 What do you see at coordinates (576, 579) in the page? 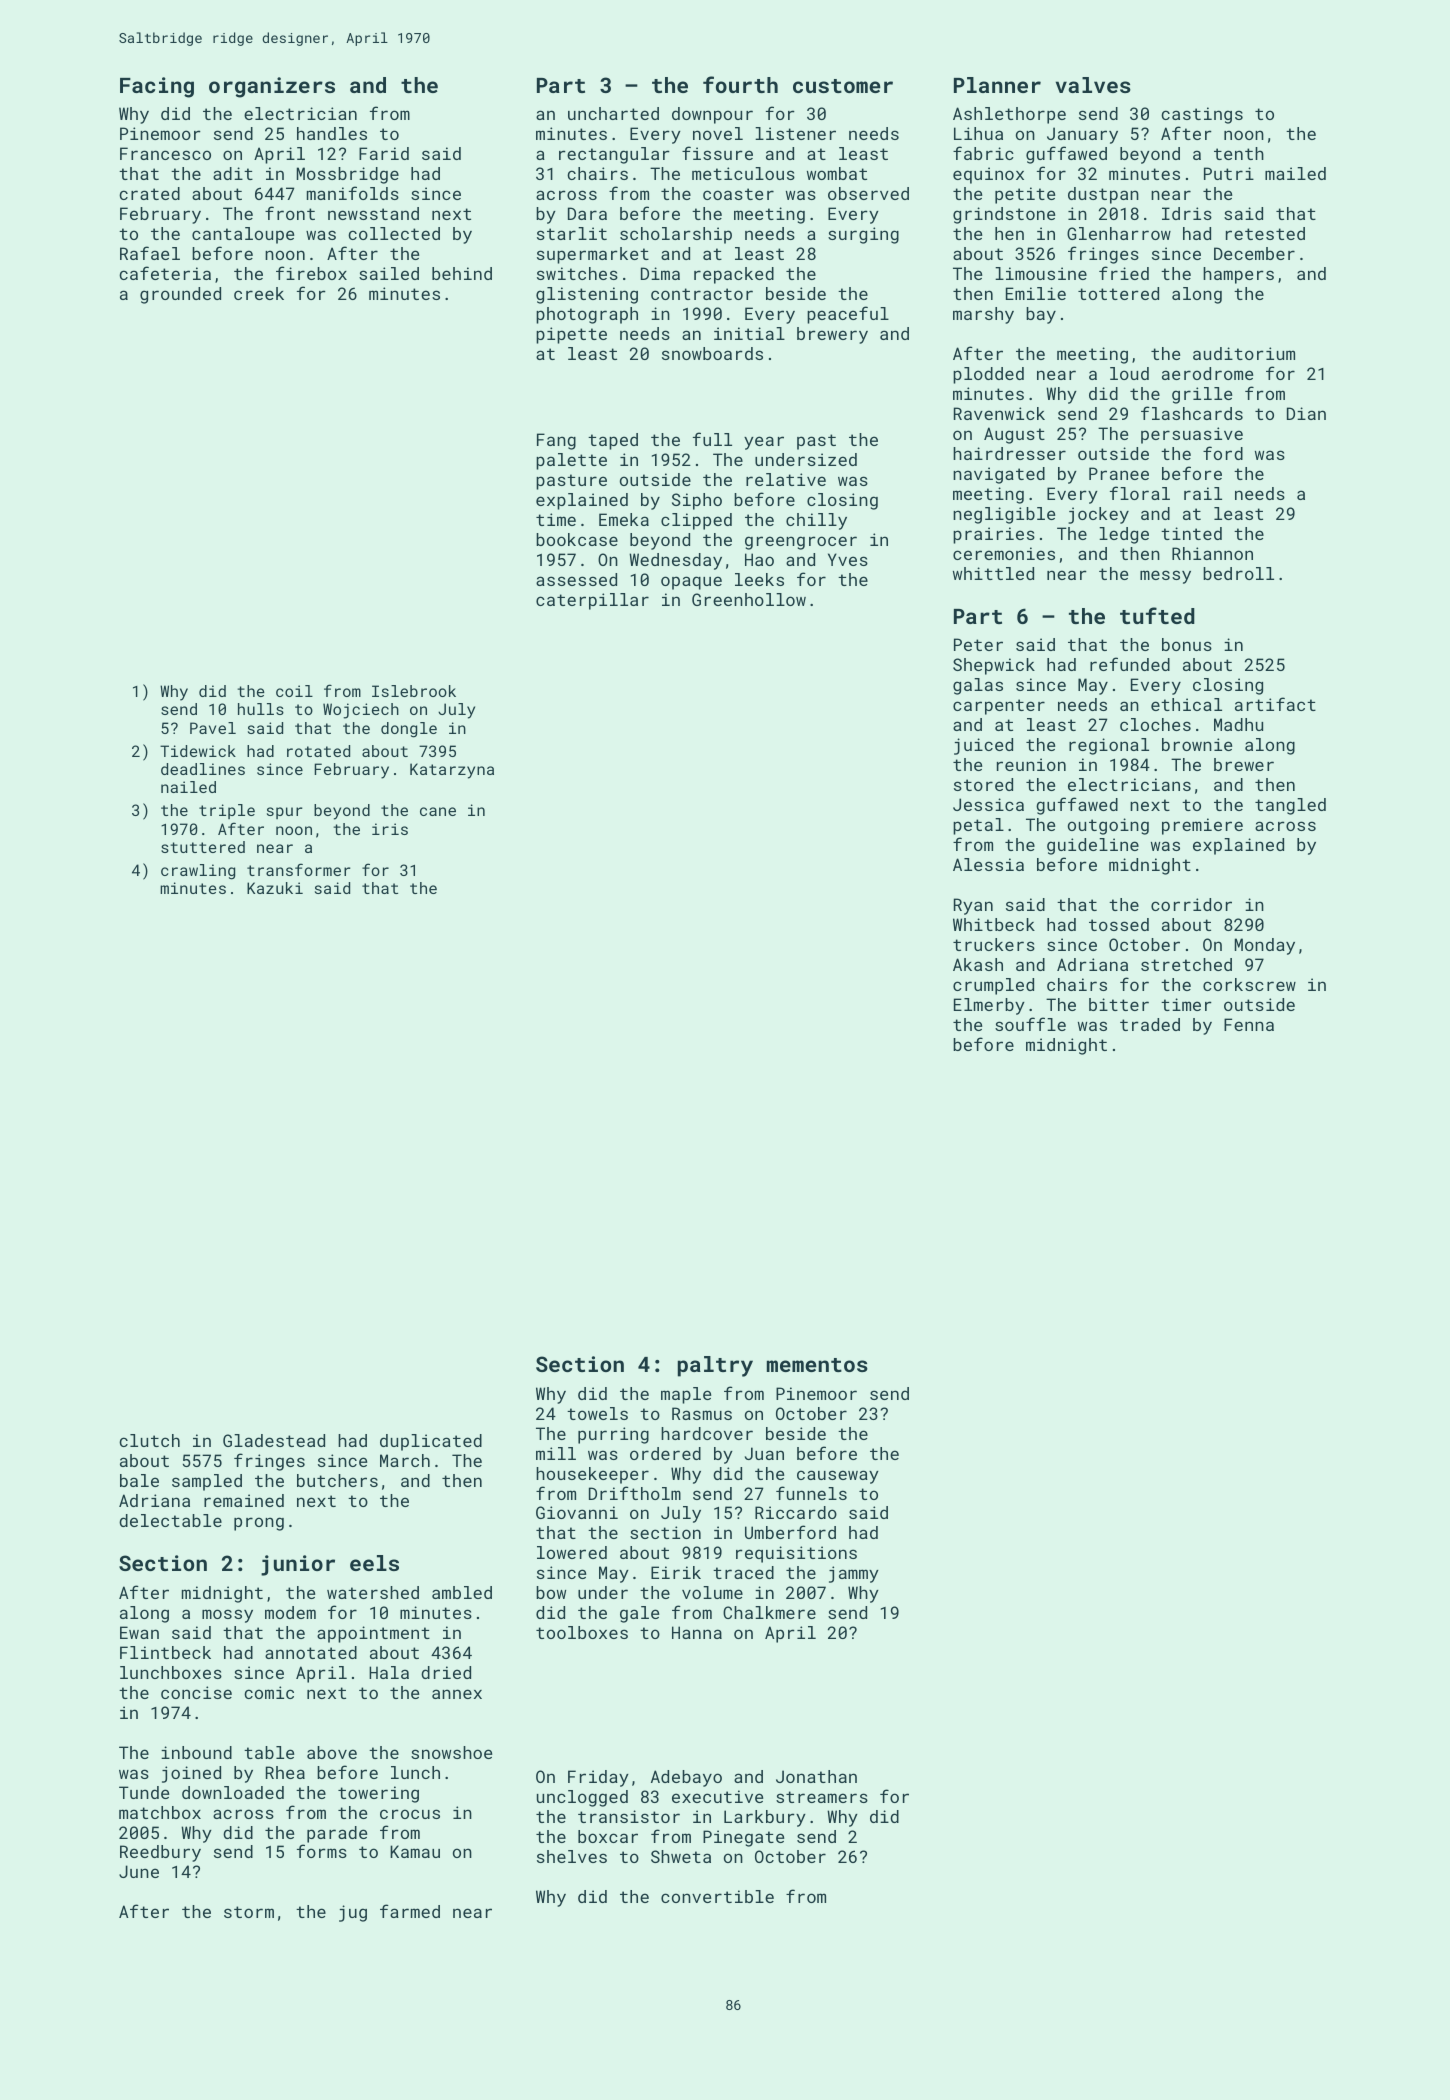
I see `assessed` at bounding box center [576, 579].
